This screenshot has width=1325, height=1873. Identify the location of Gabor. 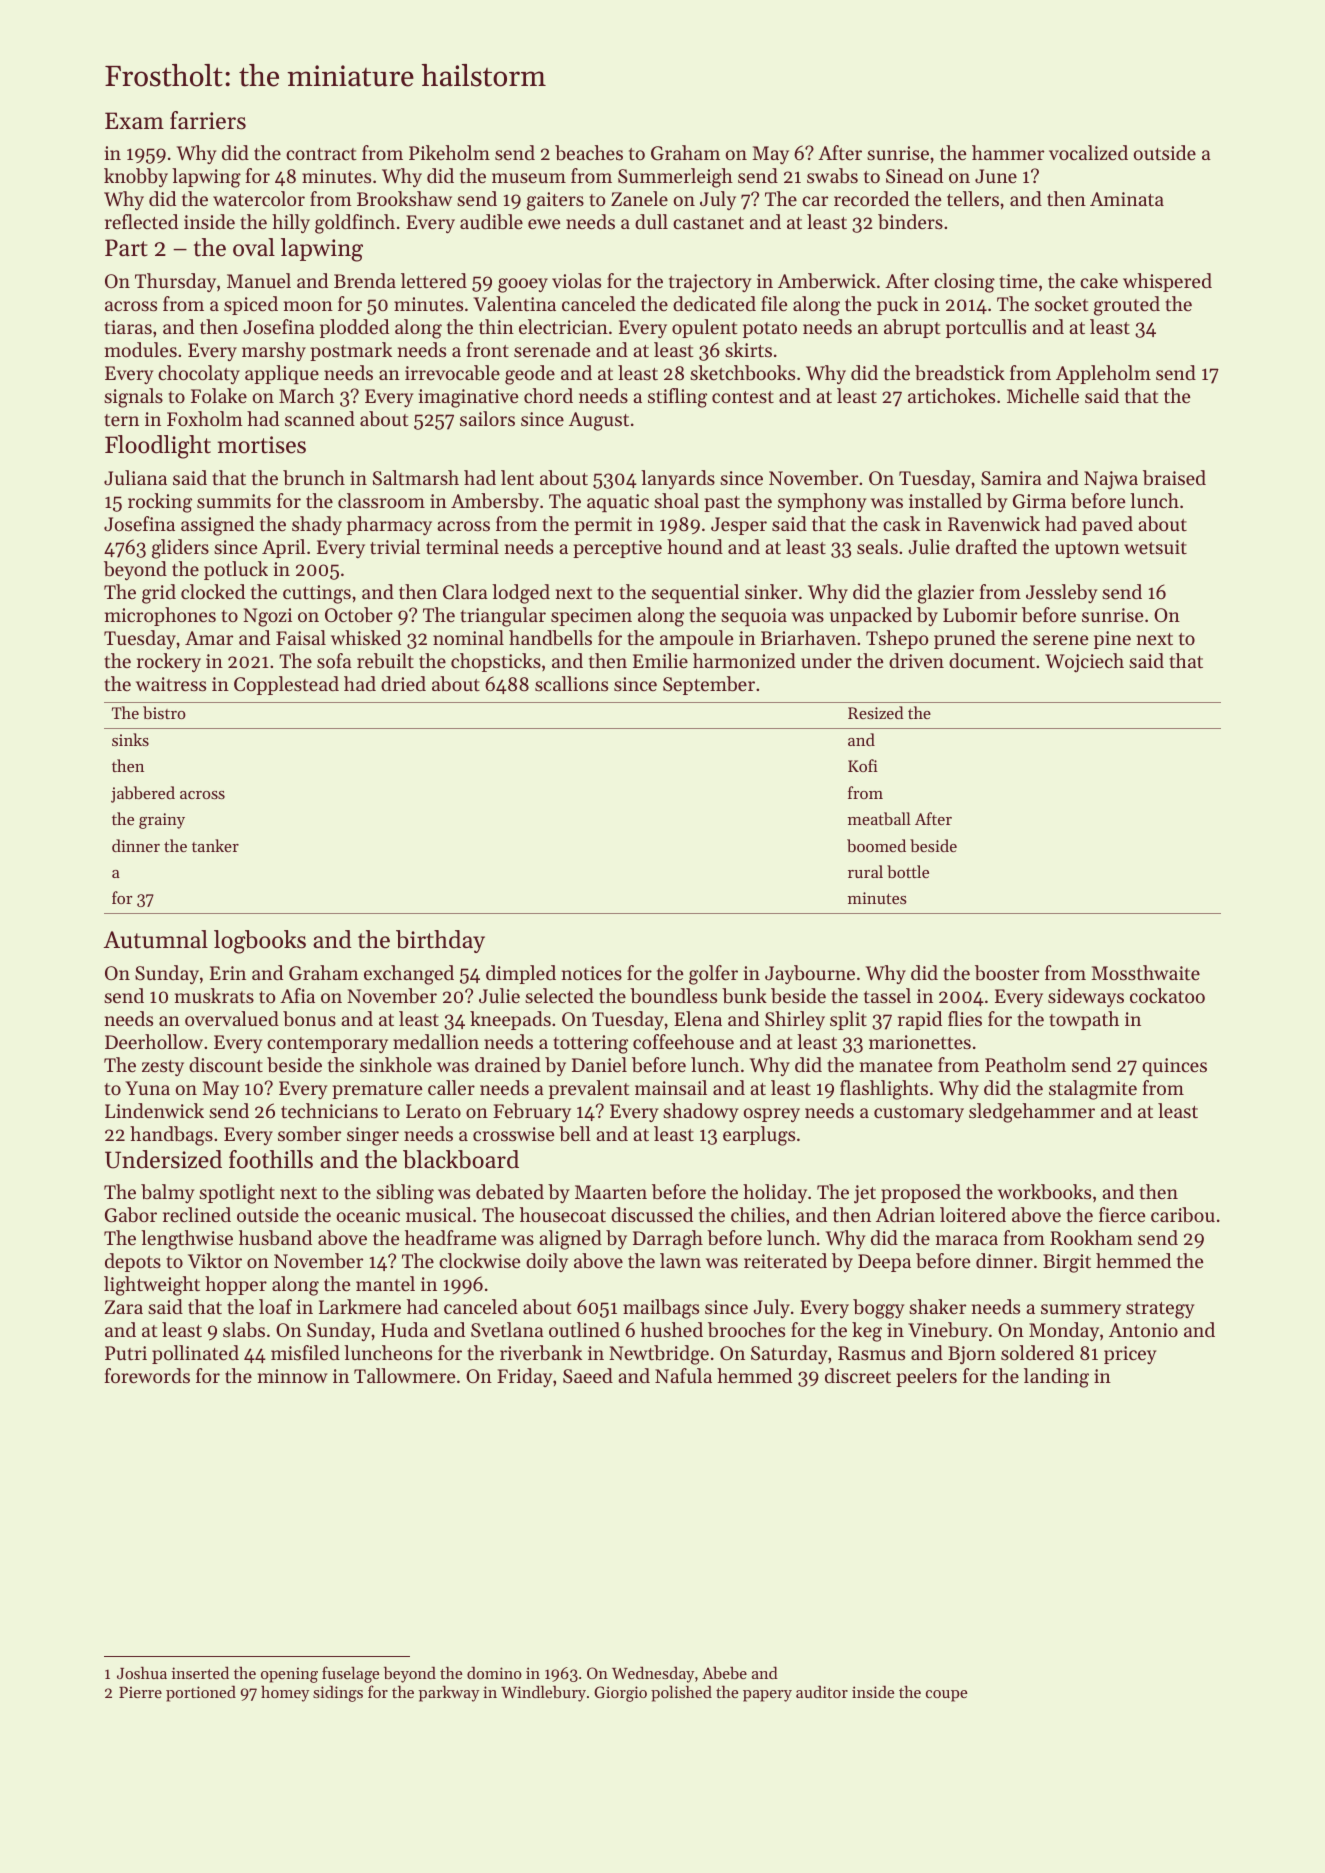
(131, 1215).
